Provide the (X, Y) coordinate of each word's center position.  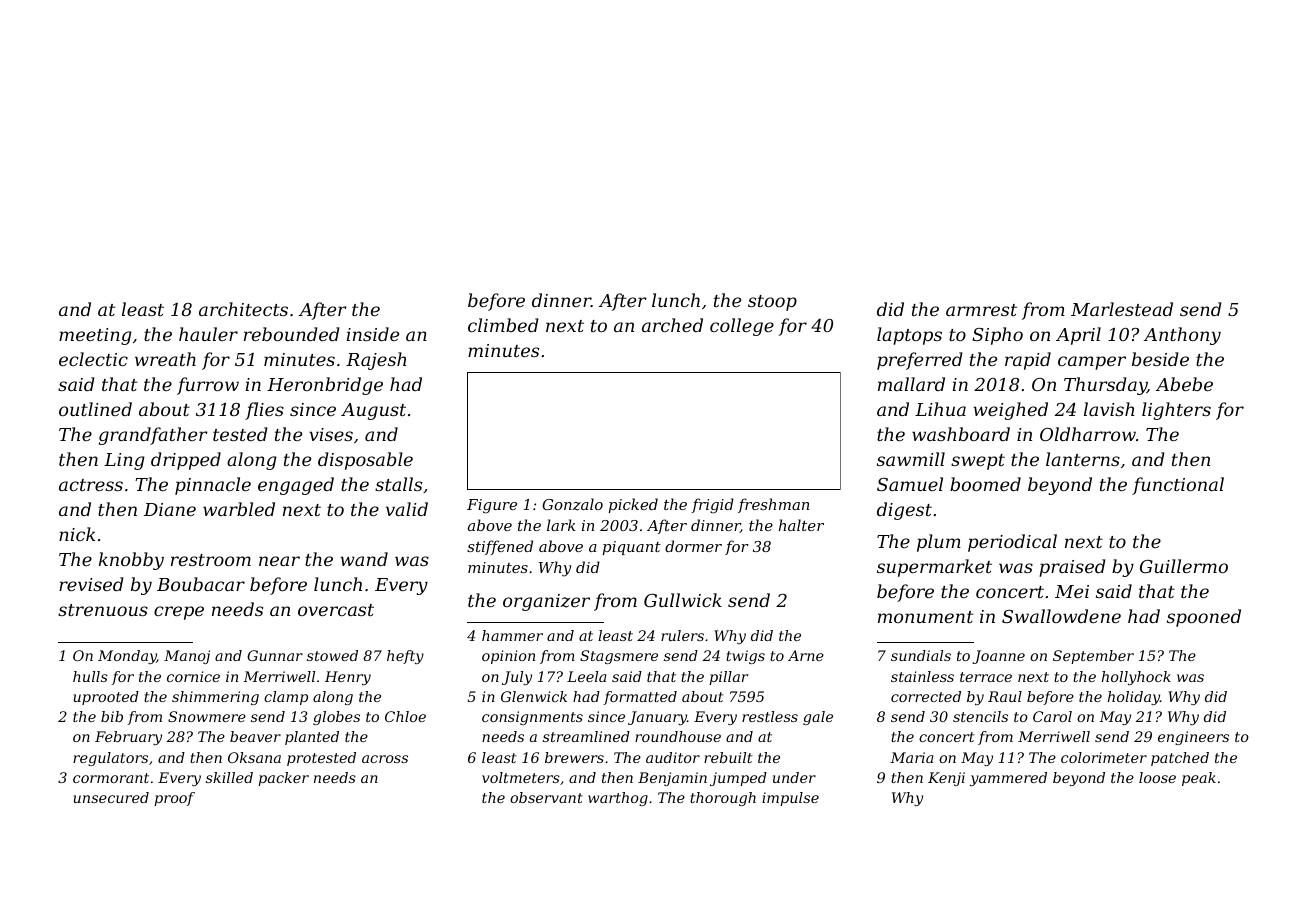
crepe (179, 613)
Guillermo (1184, 566)
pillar (728, 678)
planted (312, 738)
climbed (503, 325)
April (1078, 336)
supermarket (934, 568)
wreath (165, 359)
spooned (1204, 618)
